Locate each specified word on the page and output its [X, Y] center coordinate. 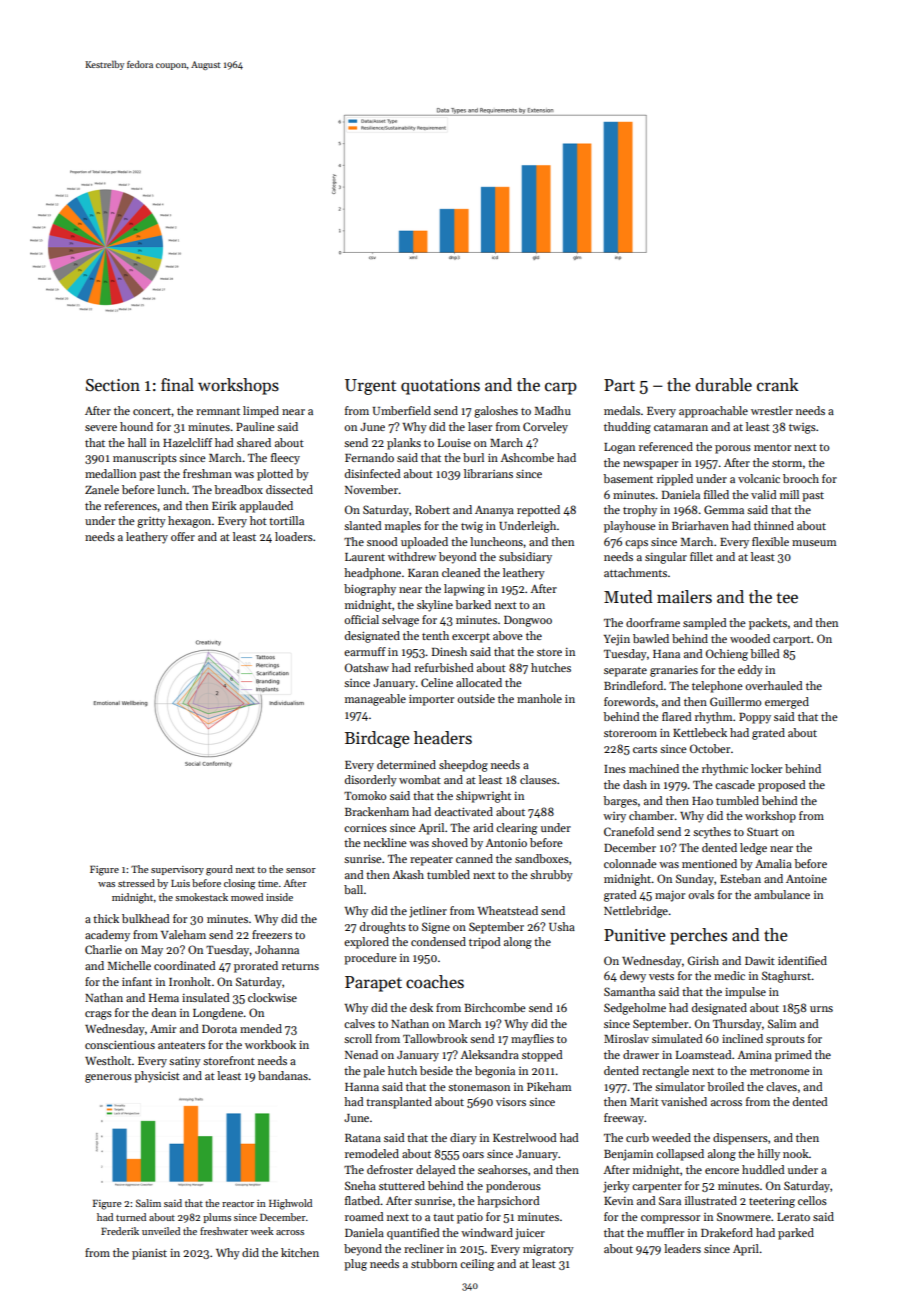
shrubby [551, 876]
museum [814, 543]
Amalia [773, 863]
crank [777, 385]
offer [183, 536]
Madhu [552, 410]
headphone [372, 574]
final [177, 385]
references [130, 505]
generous [108, 1078]
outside [476, 698]
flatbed [363, 1200]
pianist [149, 1254]
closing [239, 884]
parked [796, 1234]
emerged [787, 703]
